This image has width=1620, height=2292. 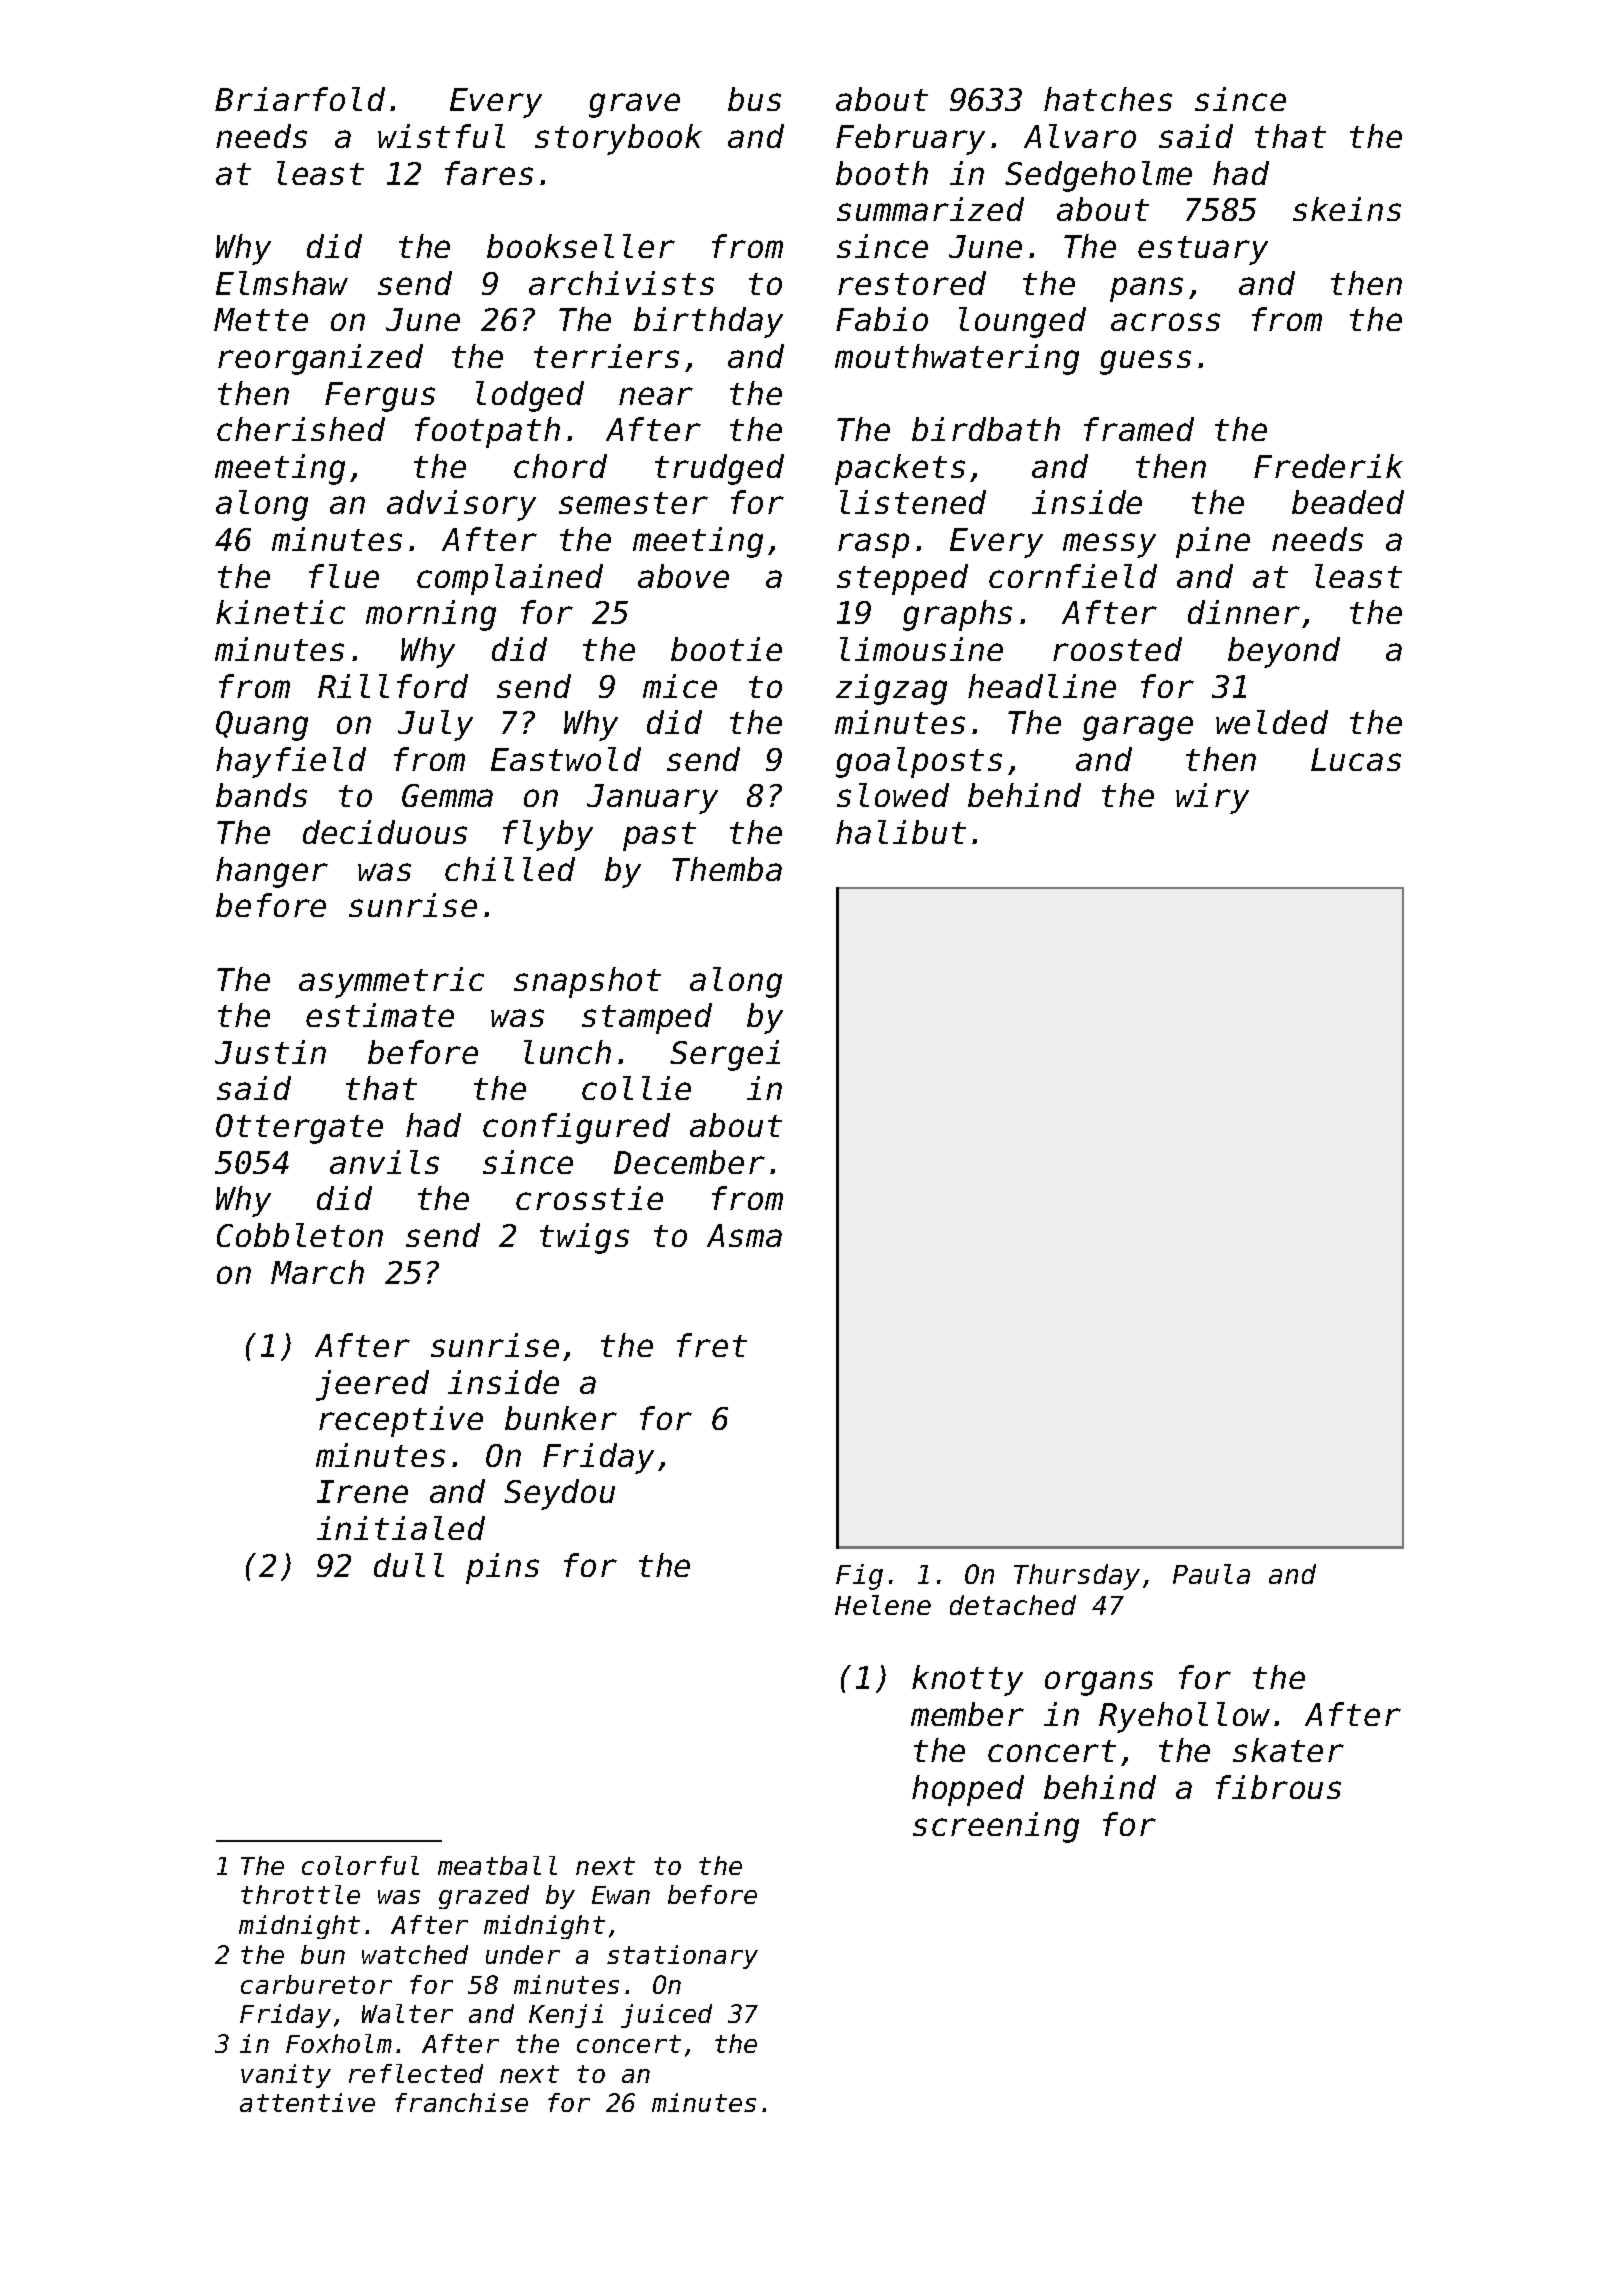 I want to click on franchise, so click(x=461, y=2102).
